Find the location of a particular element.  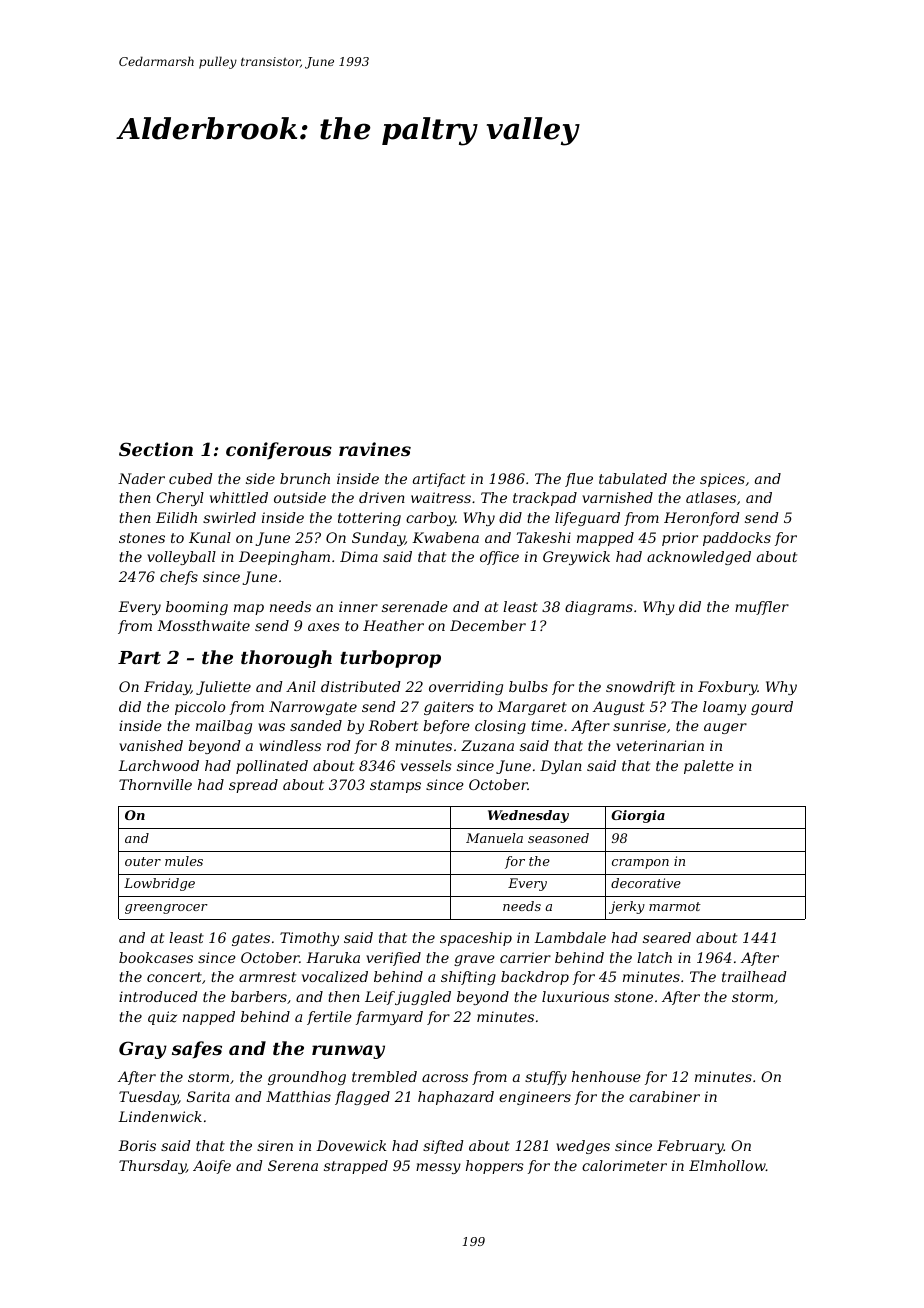

driven is located at coordinates (382, 497).
